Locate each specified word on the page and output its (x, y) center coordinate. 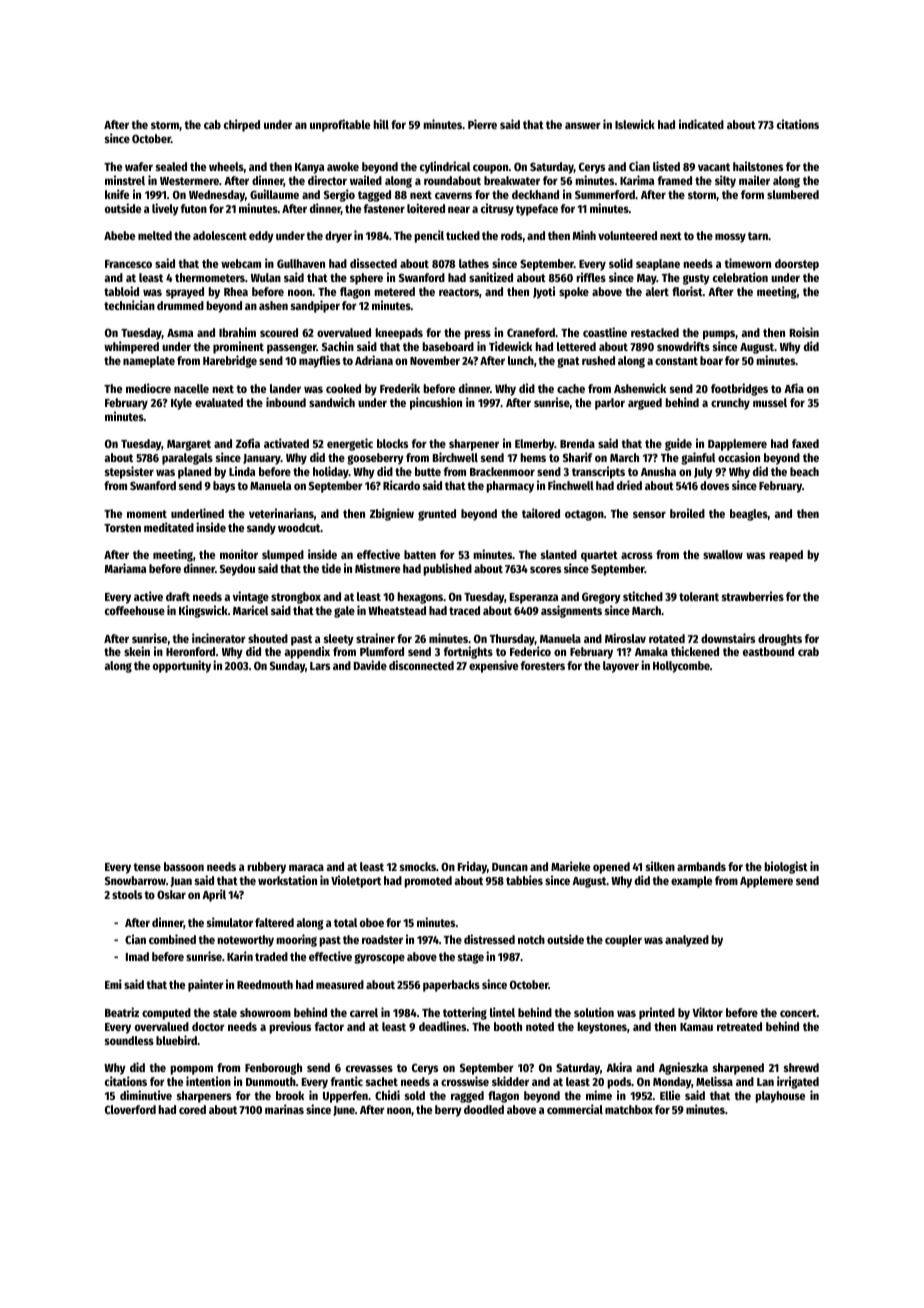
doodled (484, 1109)
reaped (786, 556)
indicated (701, 124)
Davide (370, 665)
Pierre (482, 124)
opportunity (182, 666)
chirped (242, 125)
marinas (284, 1109)
